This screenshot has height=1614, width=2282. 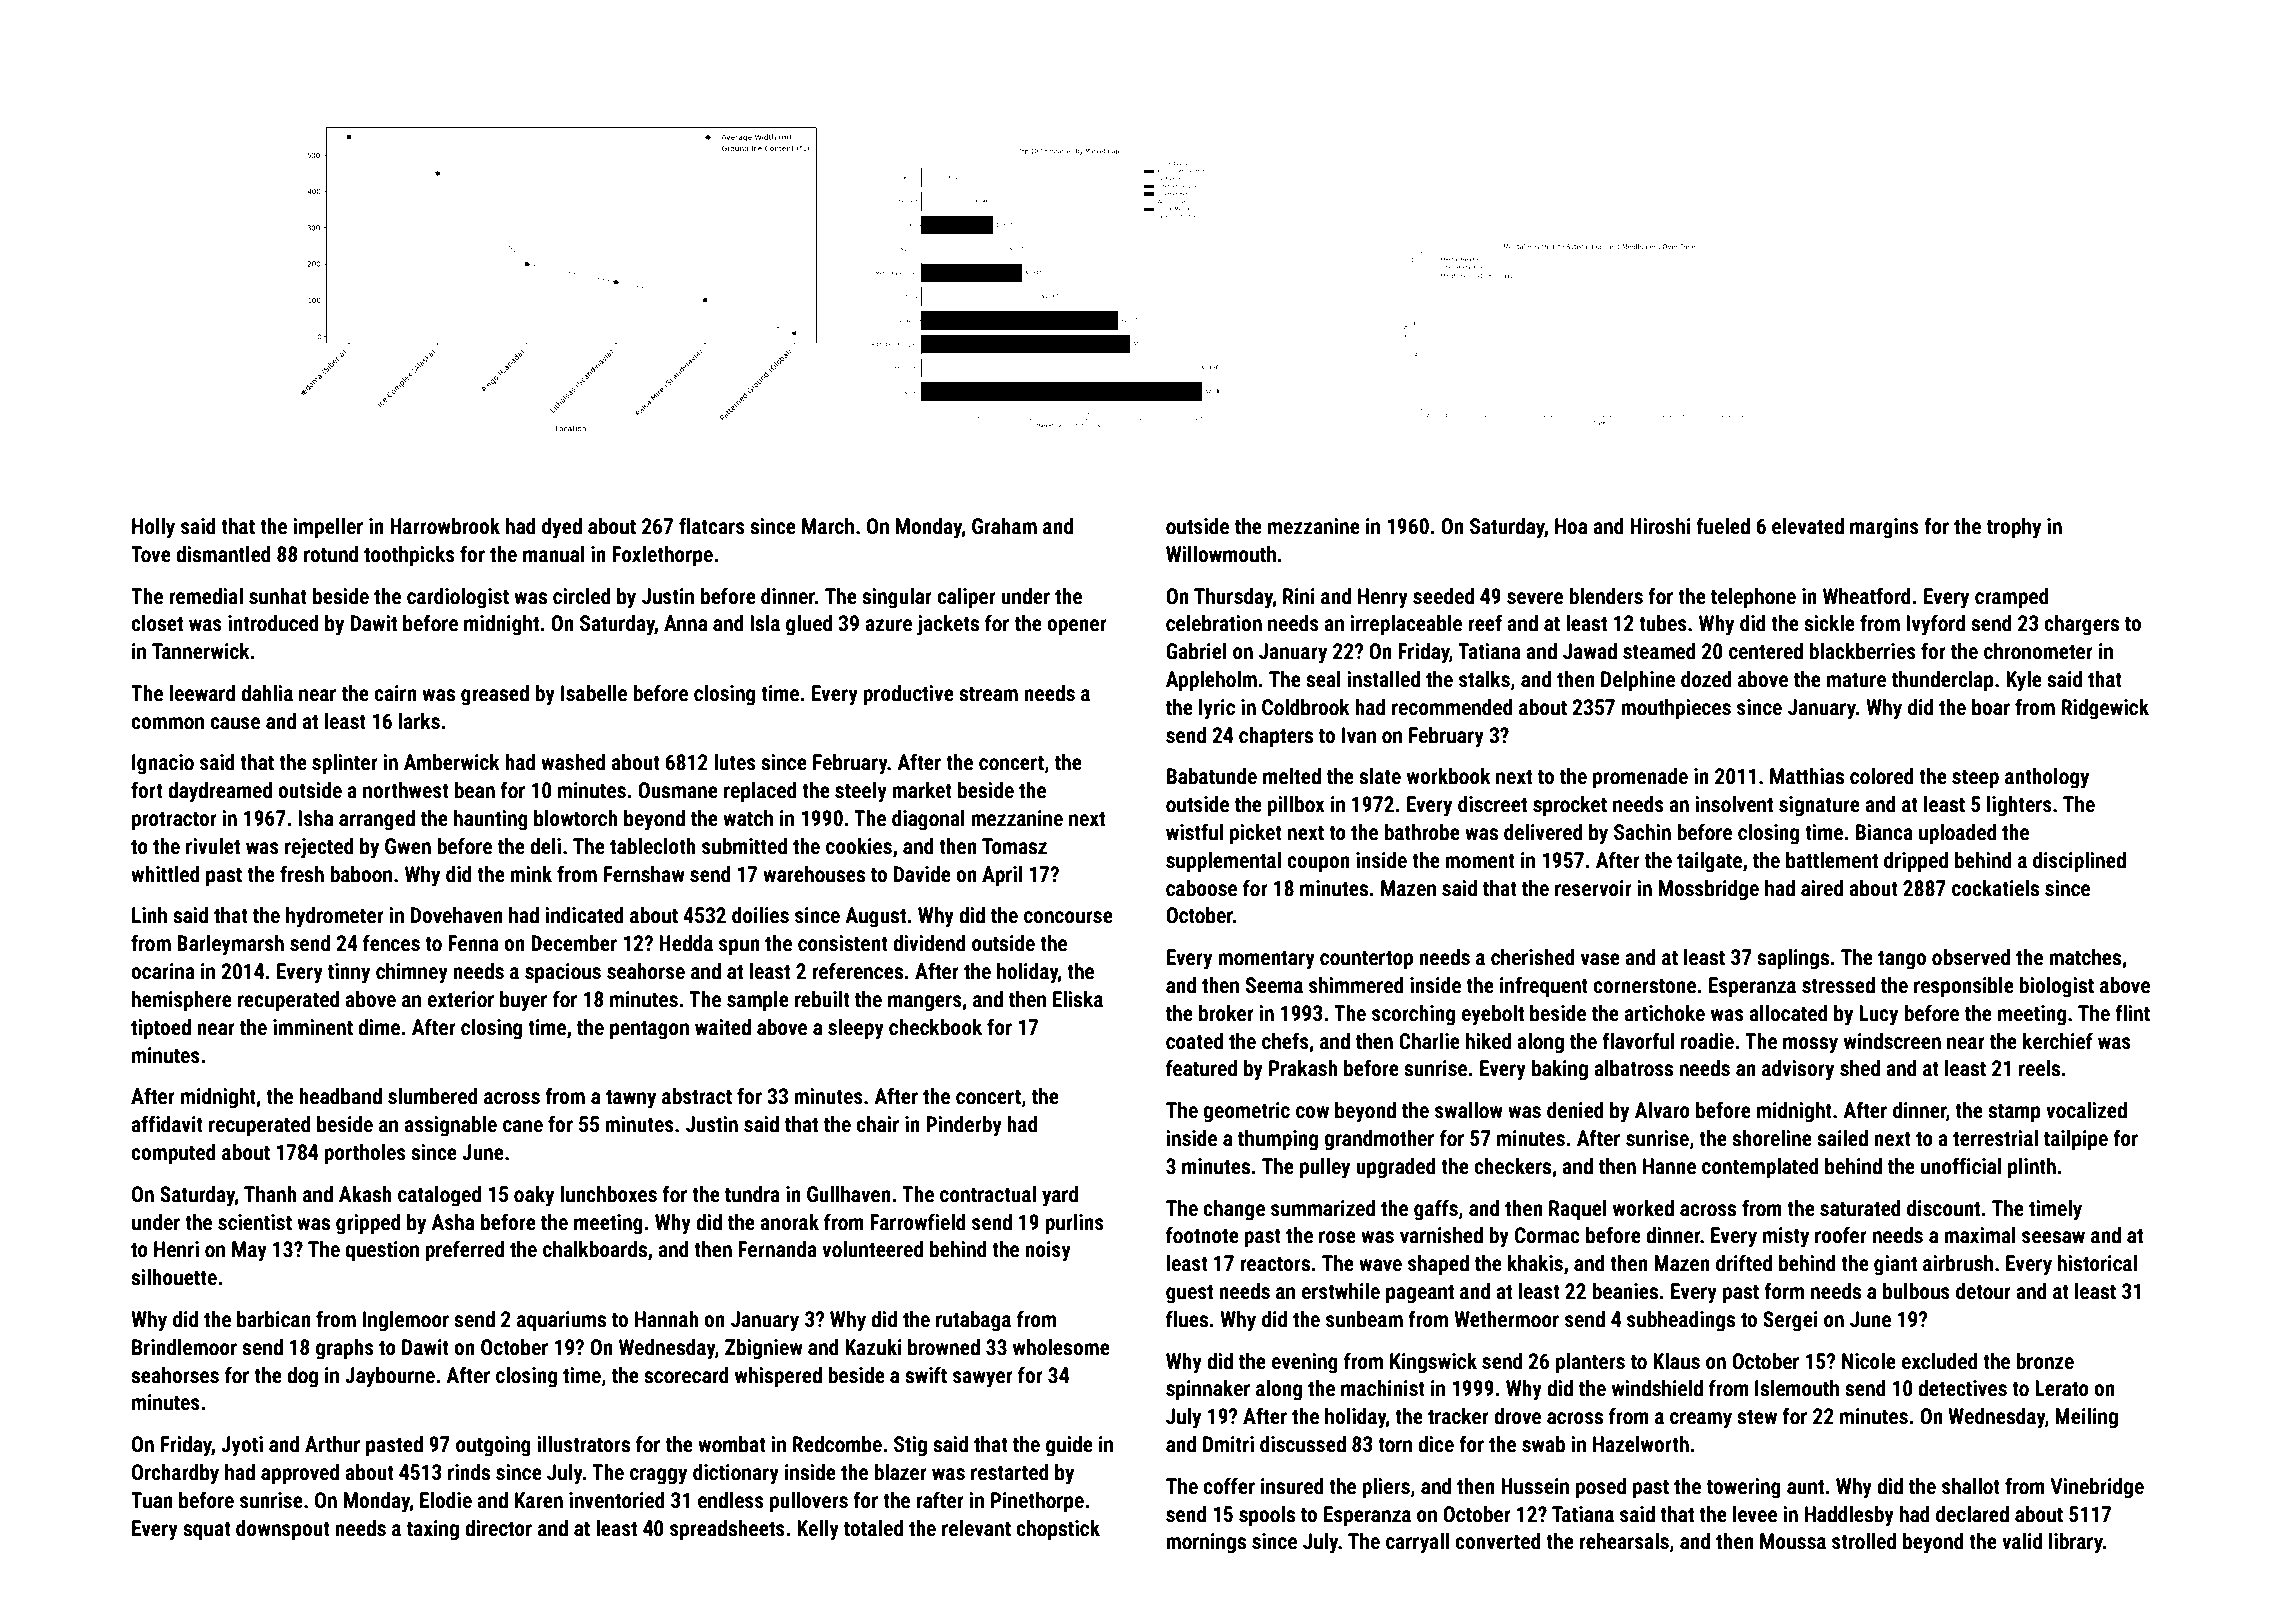 I want to click on closet, so click(x=157, y=623).
